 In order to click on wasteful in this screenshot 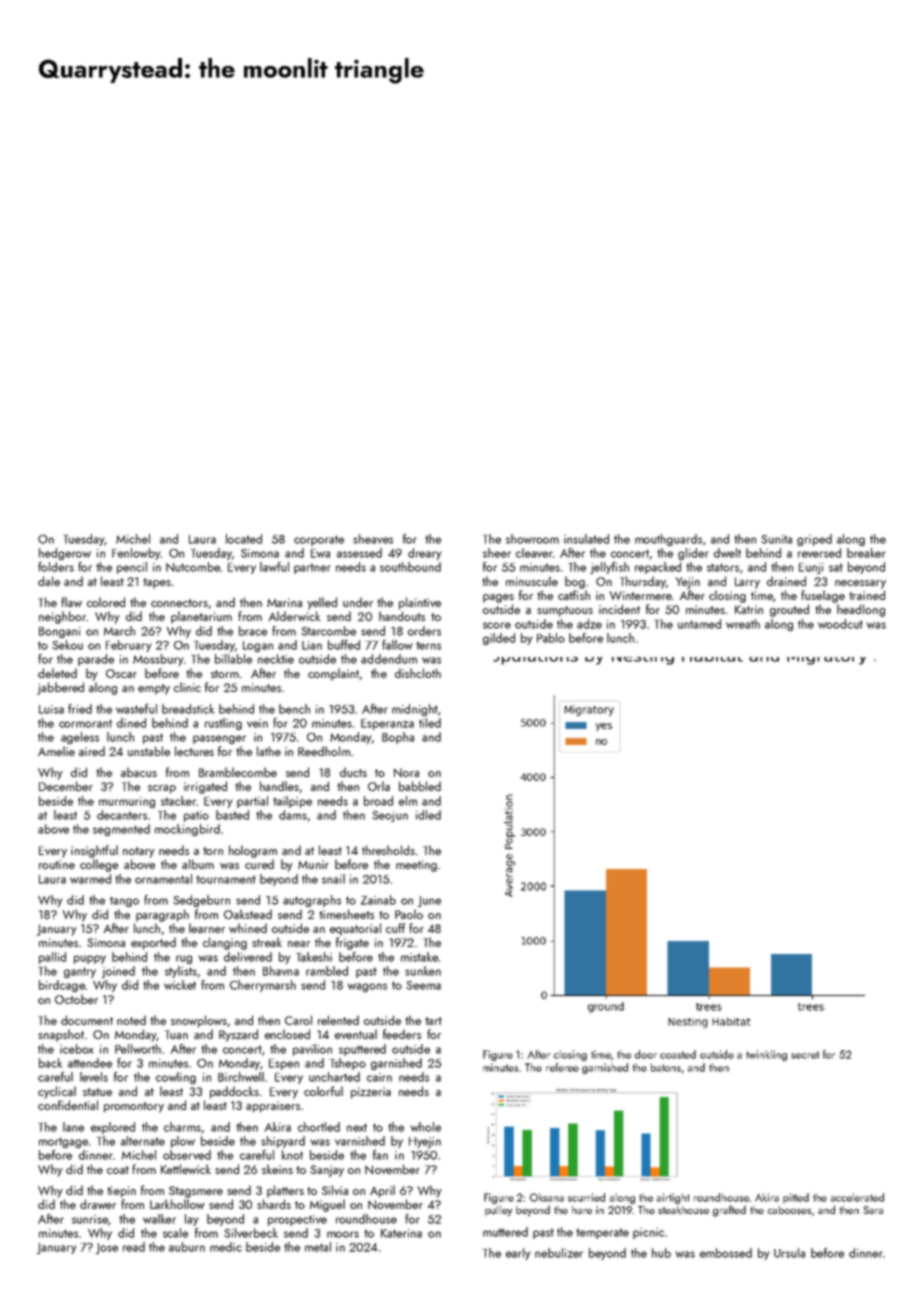, I will do `click(136, 709)`.
